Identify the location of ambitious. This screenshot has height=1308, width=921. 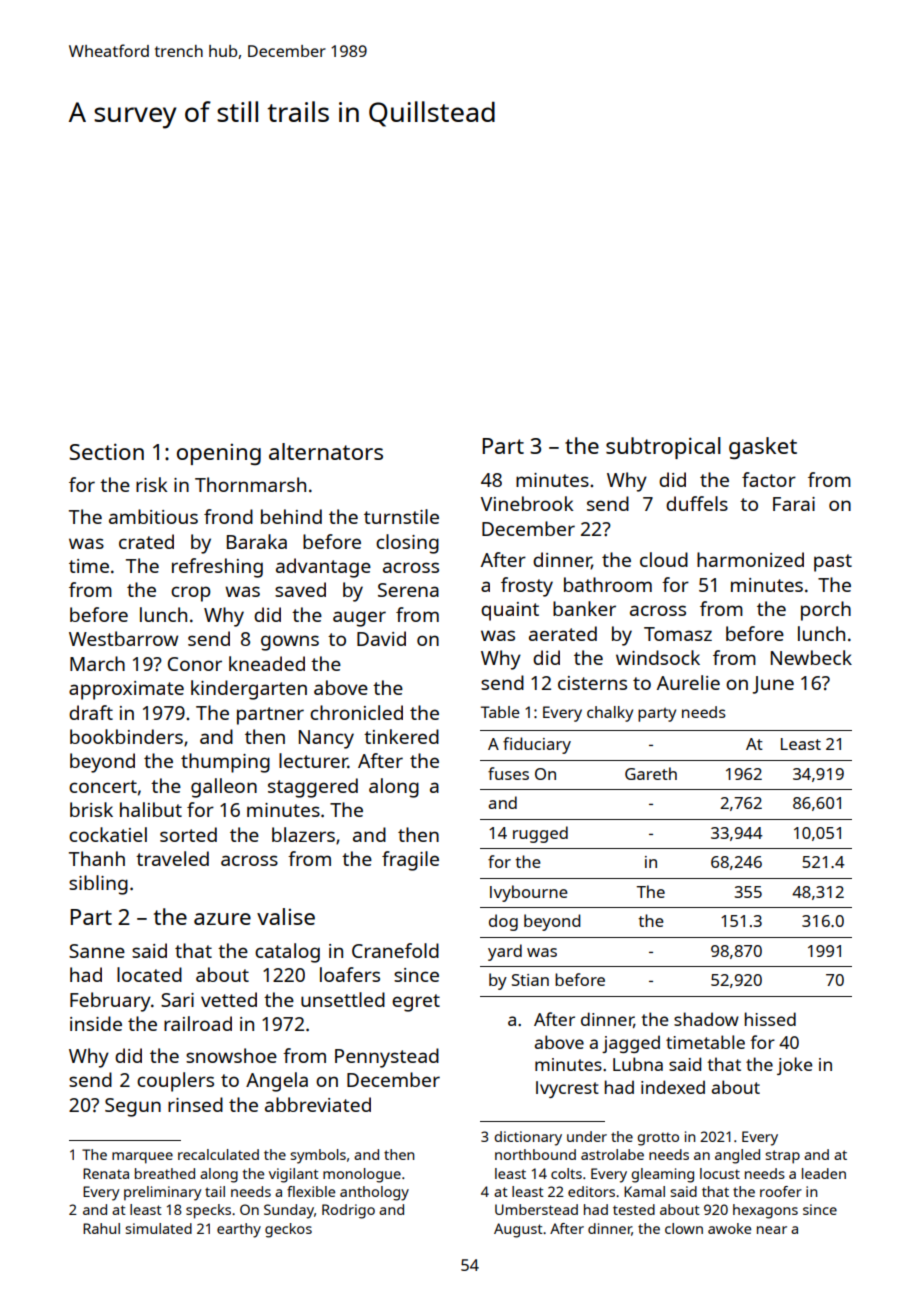
(153, 516).
